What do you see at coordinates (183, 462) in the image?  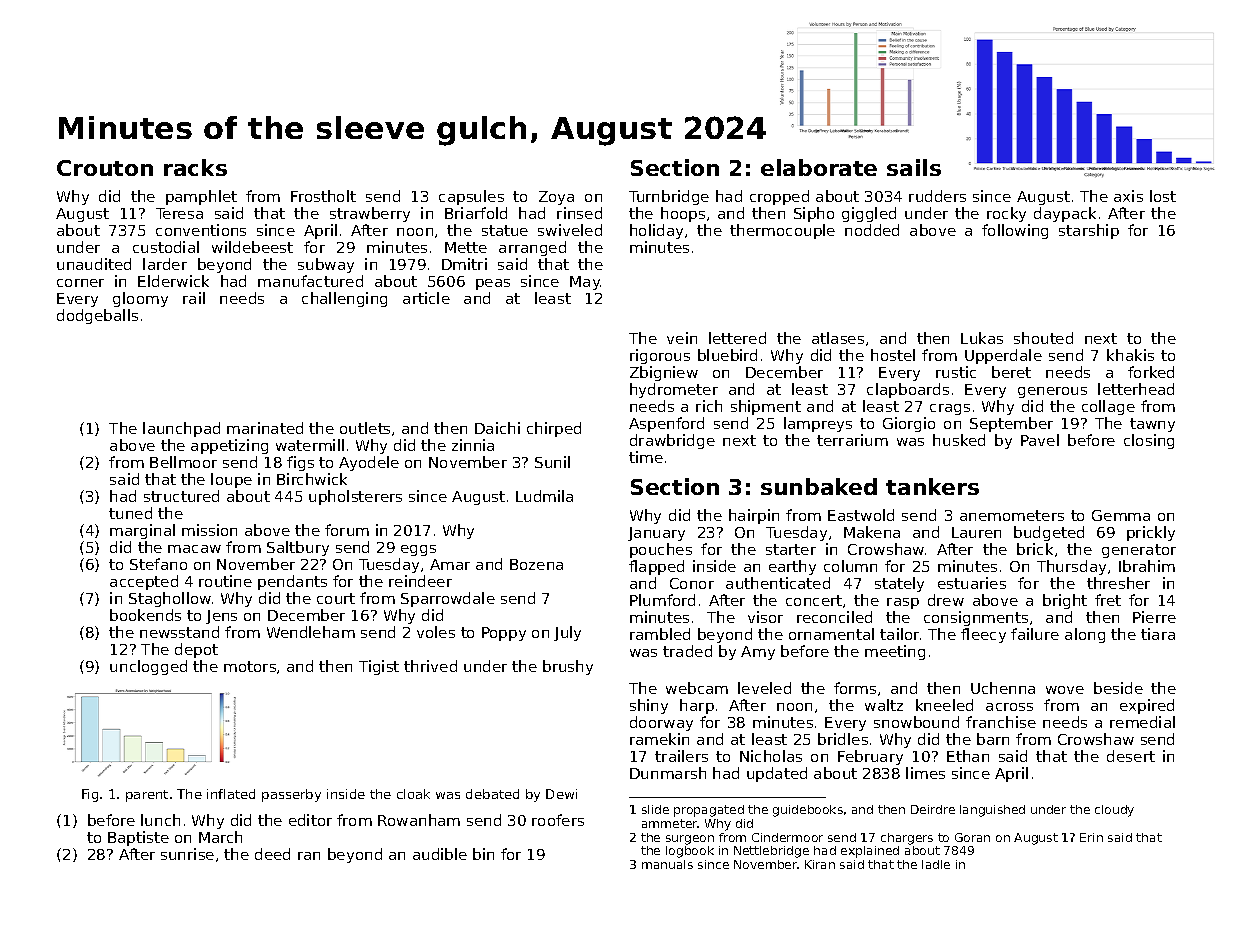 I see `Bellmoor` at bounding box center [183, 462].
